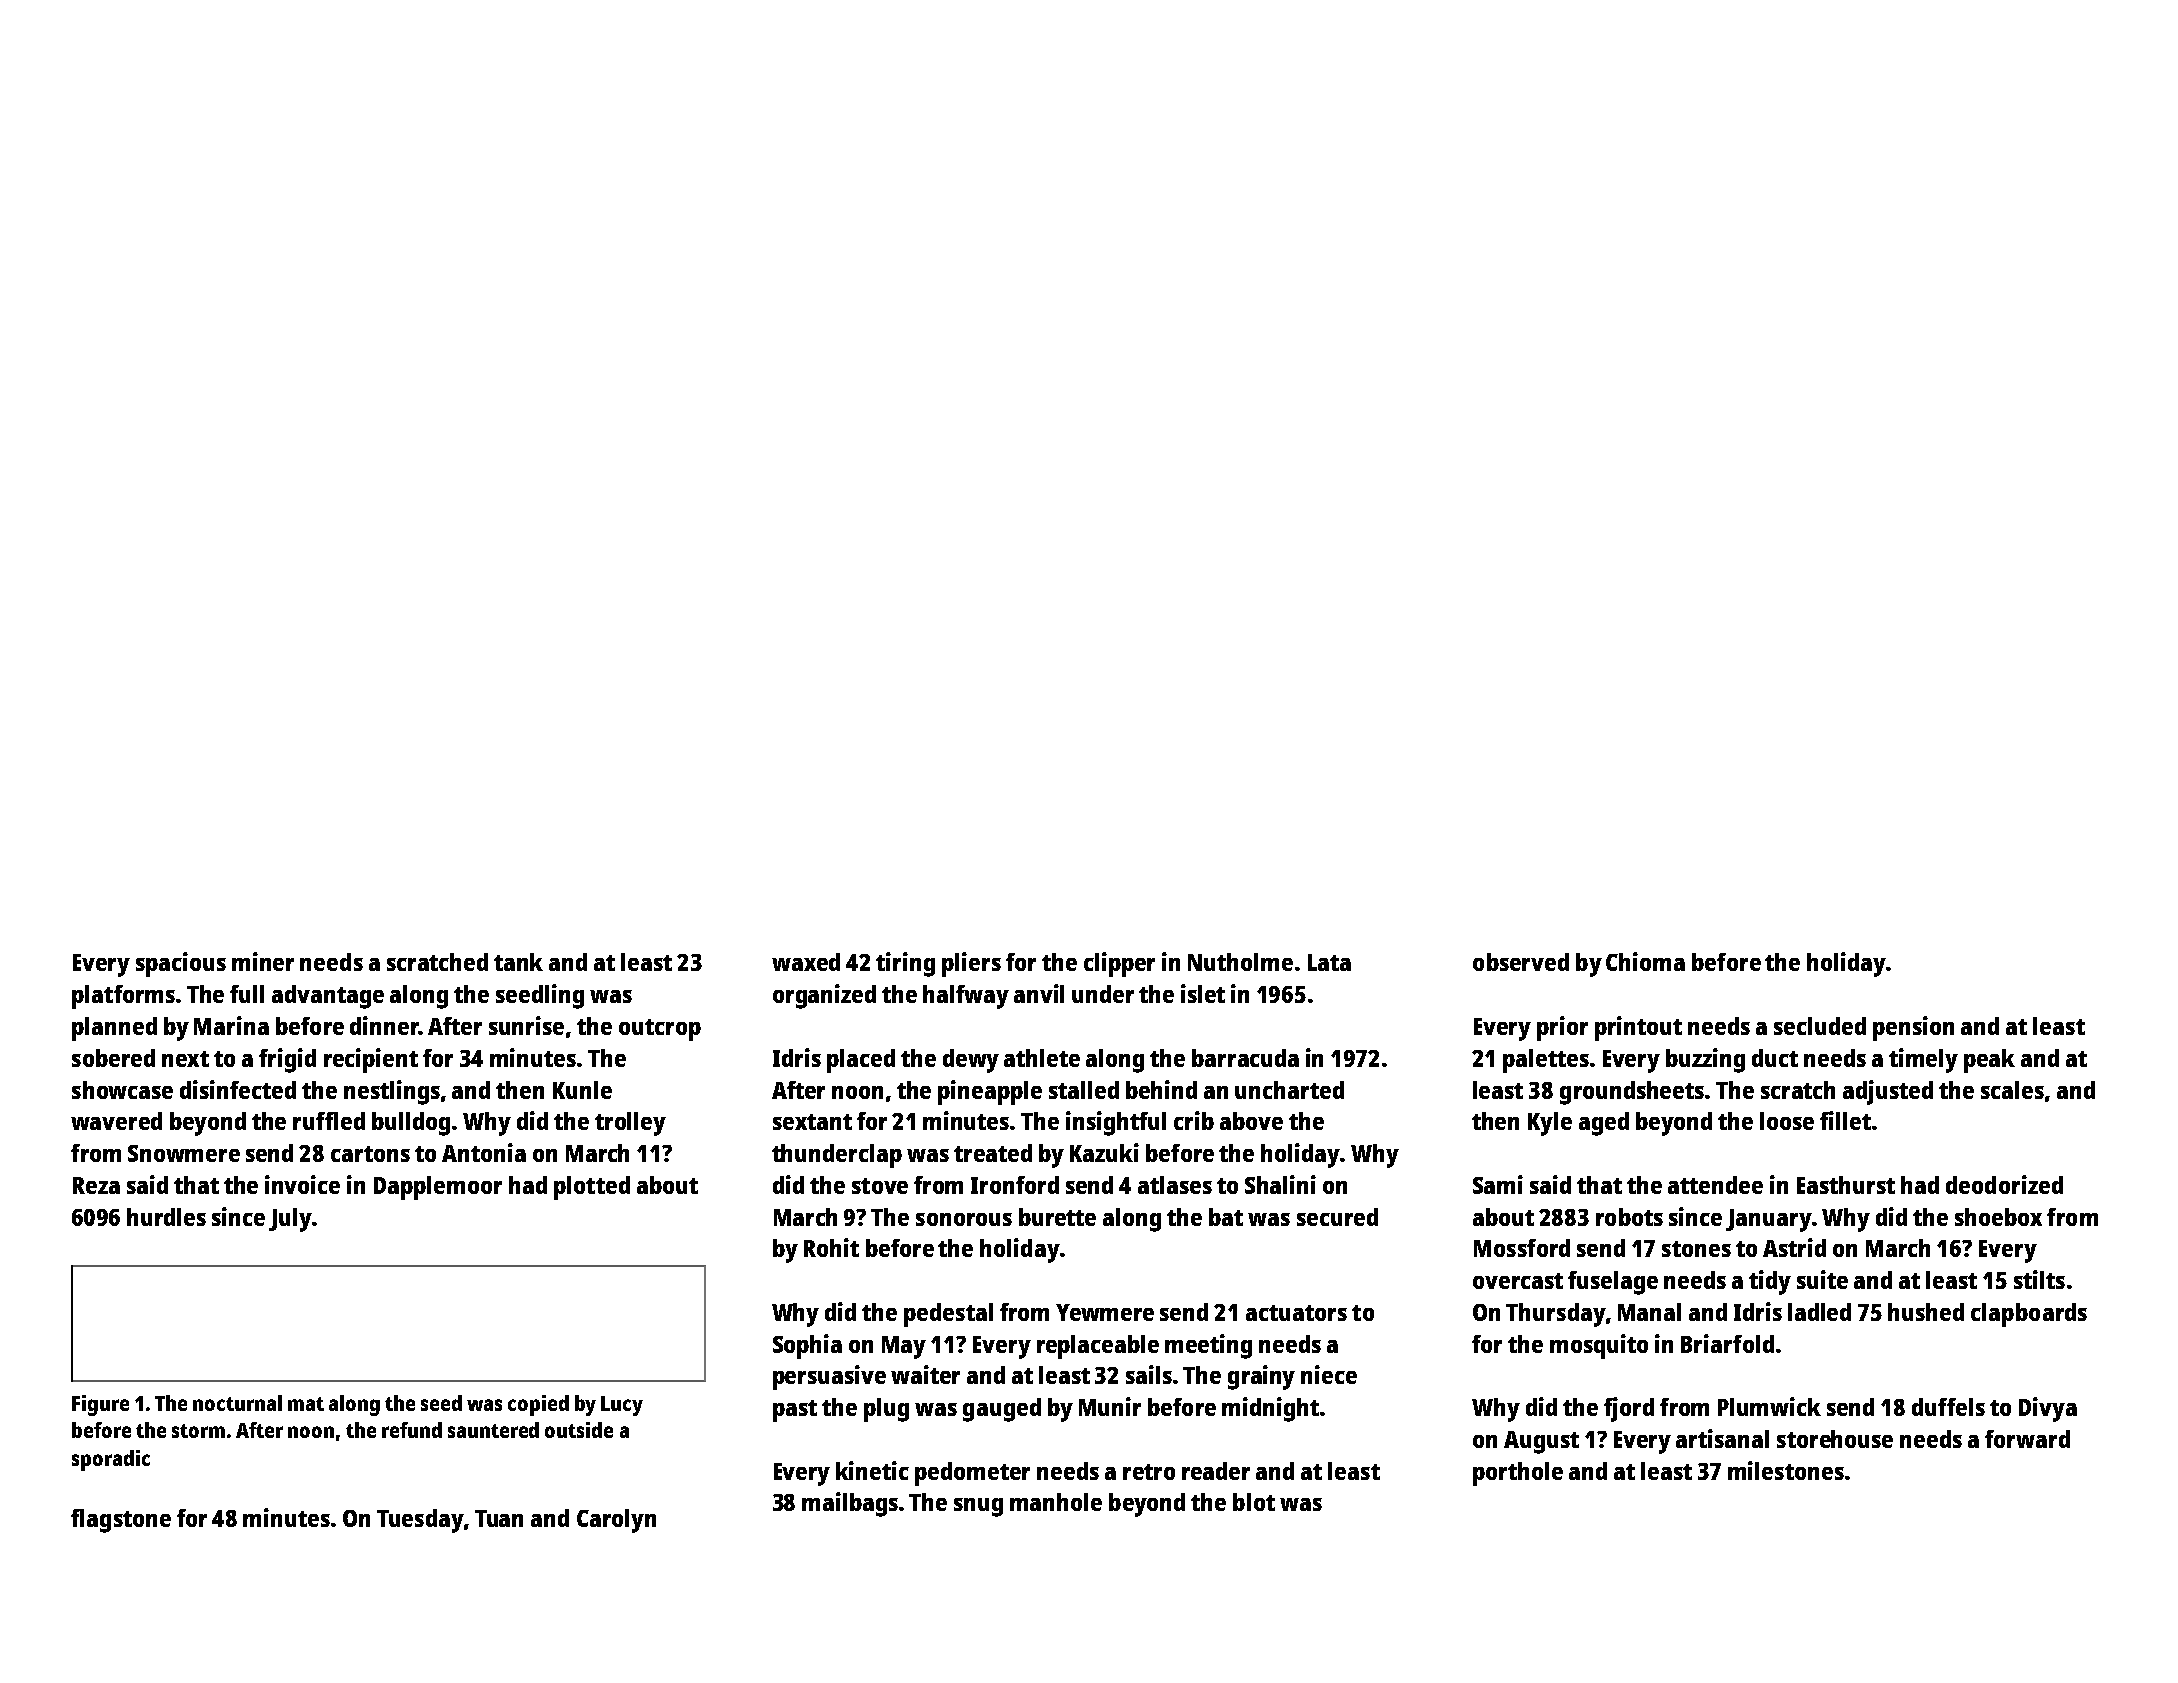 This screenshot has width=2178, height=1683. I want to click on behind, so click(1161, 1089).
